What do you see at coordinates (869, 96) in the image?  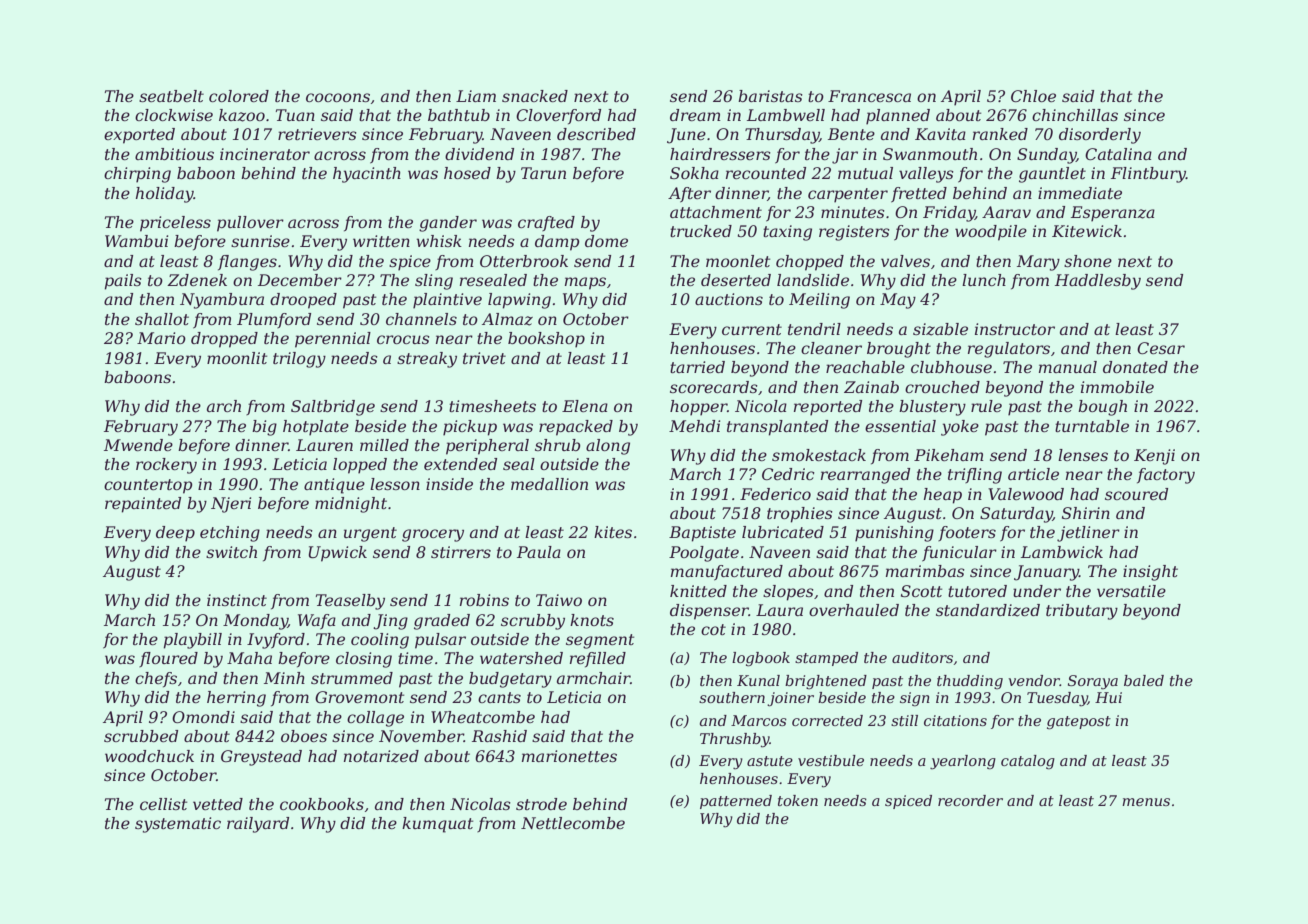 I see `Francesca` at bounding box center [869, 96].
